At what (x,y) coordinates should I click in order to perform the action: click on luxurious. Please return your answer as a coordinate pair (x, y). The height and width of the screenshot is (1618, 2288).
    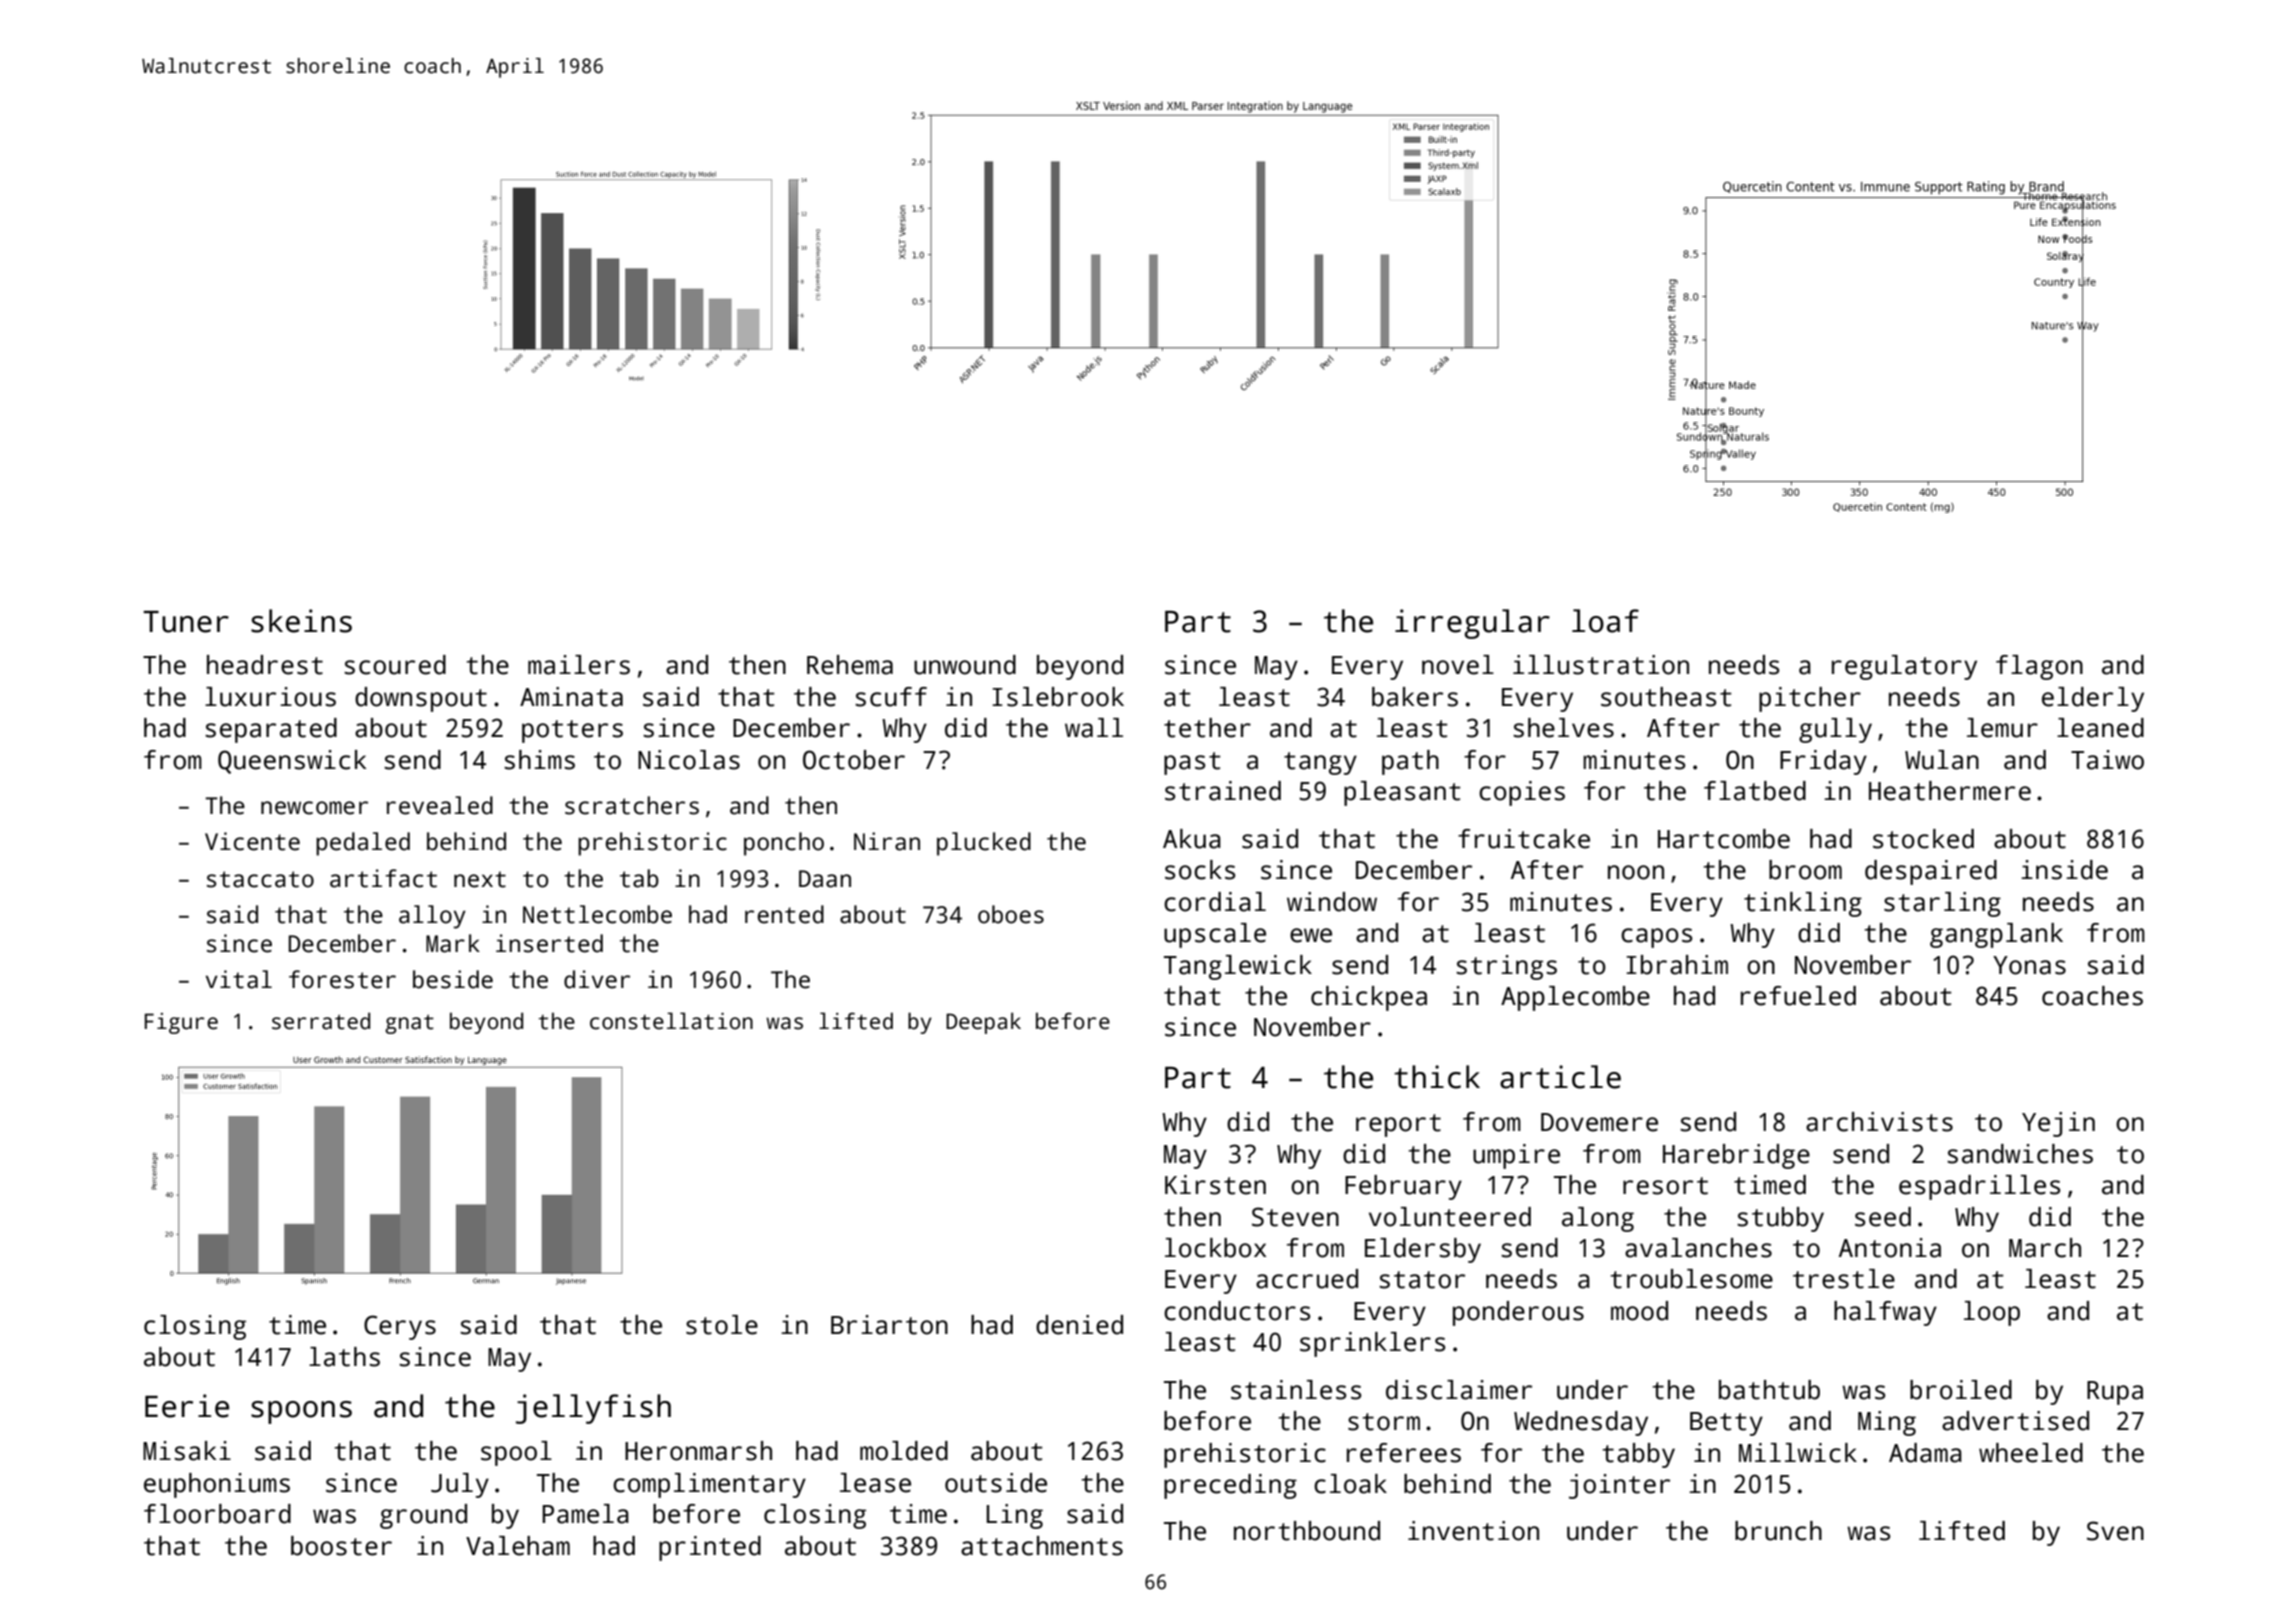
    Looking at the image, I should click on (270, 697).
